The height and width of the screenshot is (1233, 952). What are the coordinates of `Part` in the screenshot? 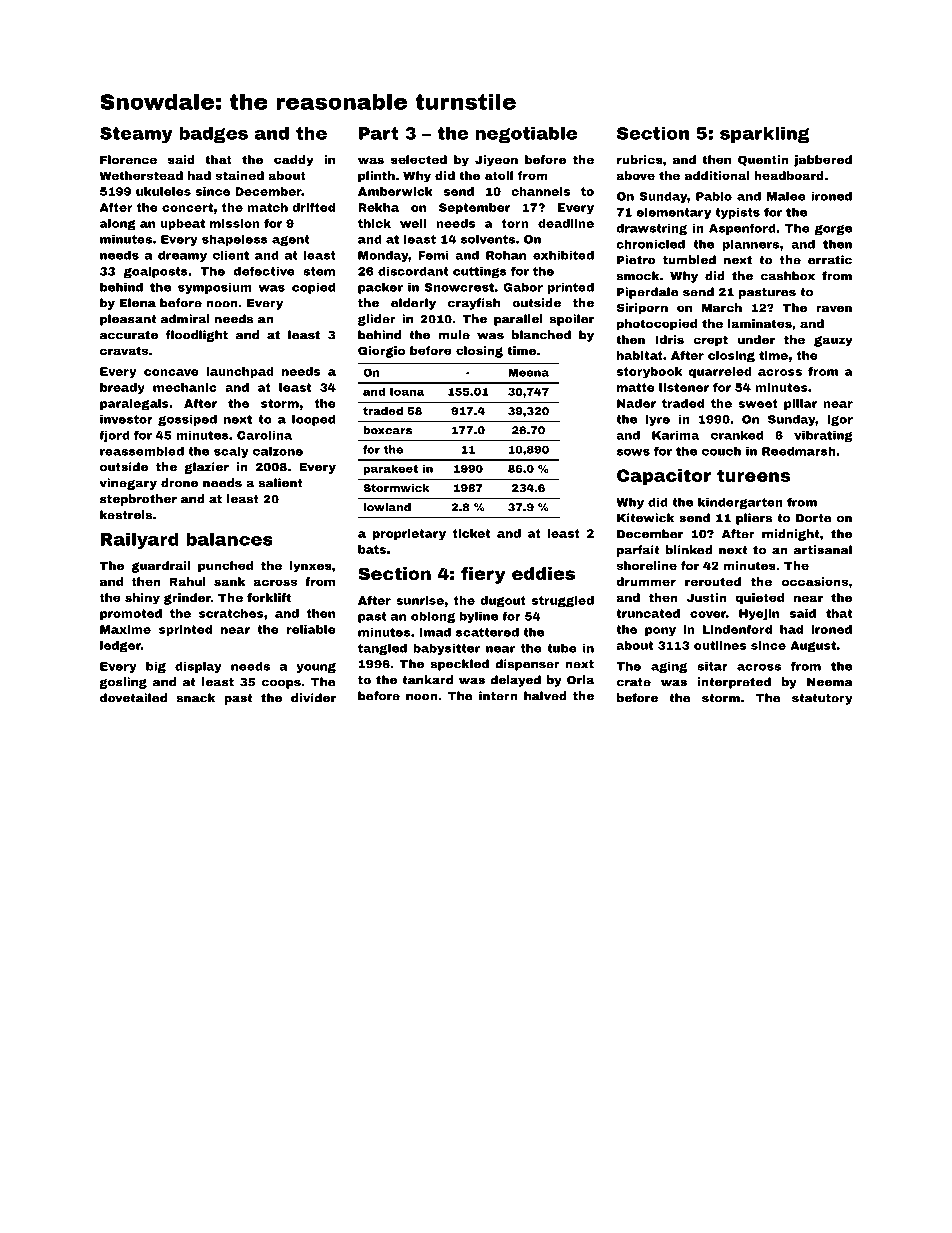 It's located at (379, 133).
